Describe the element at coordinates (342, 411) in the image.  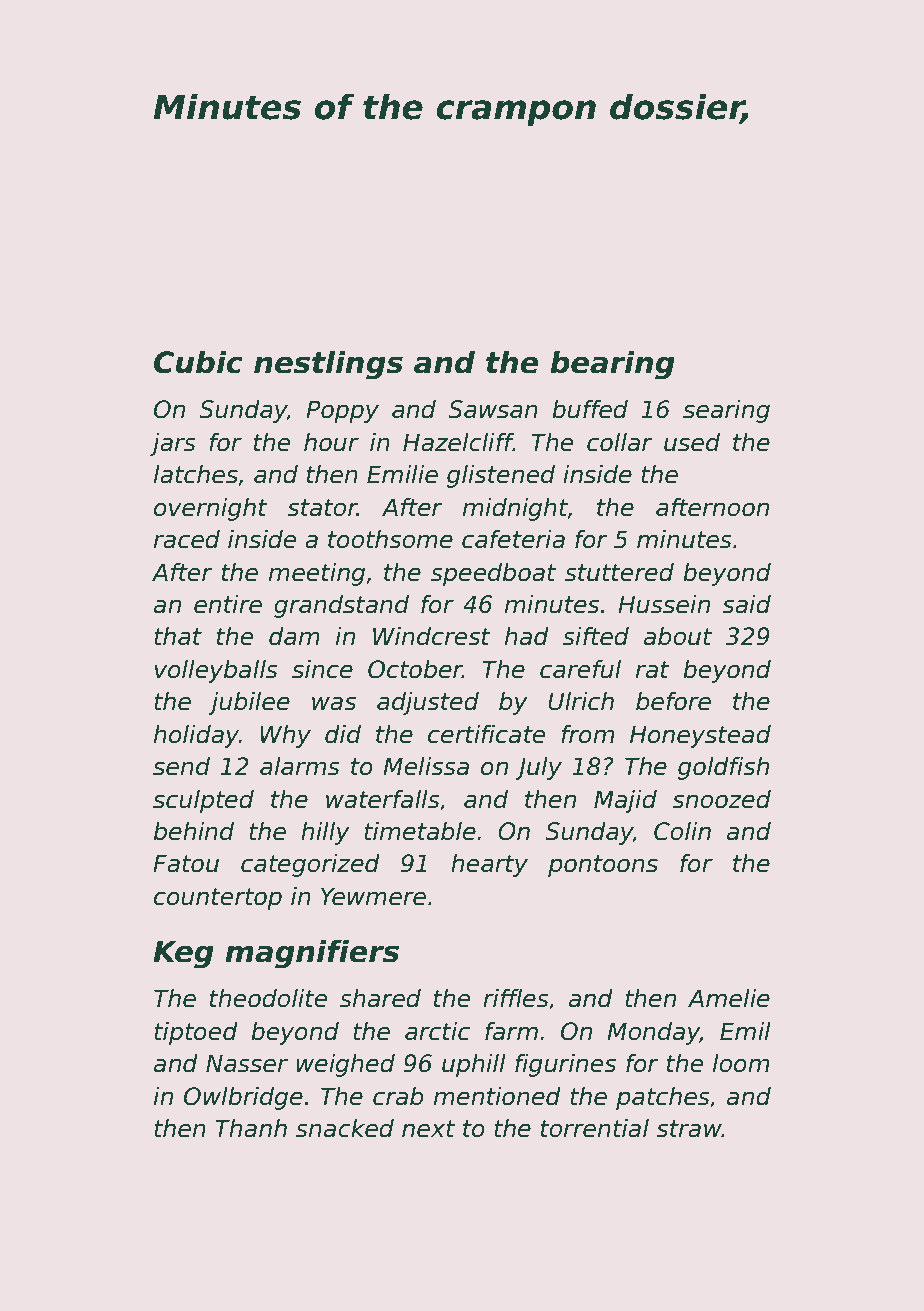
I see `Poppy` at that location.
